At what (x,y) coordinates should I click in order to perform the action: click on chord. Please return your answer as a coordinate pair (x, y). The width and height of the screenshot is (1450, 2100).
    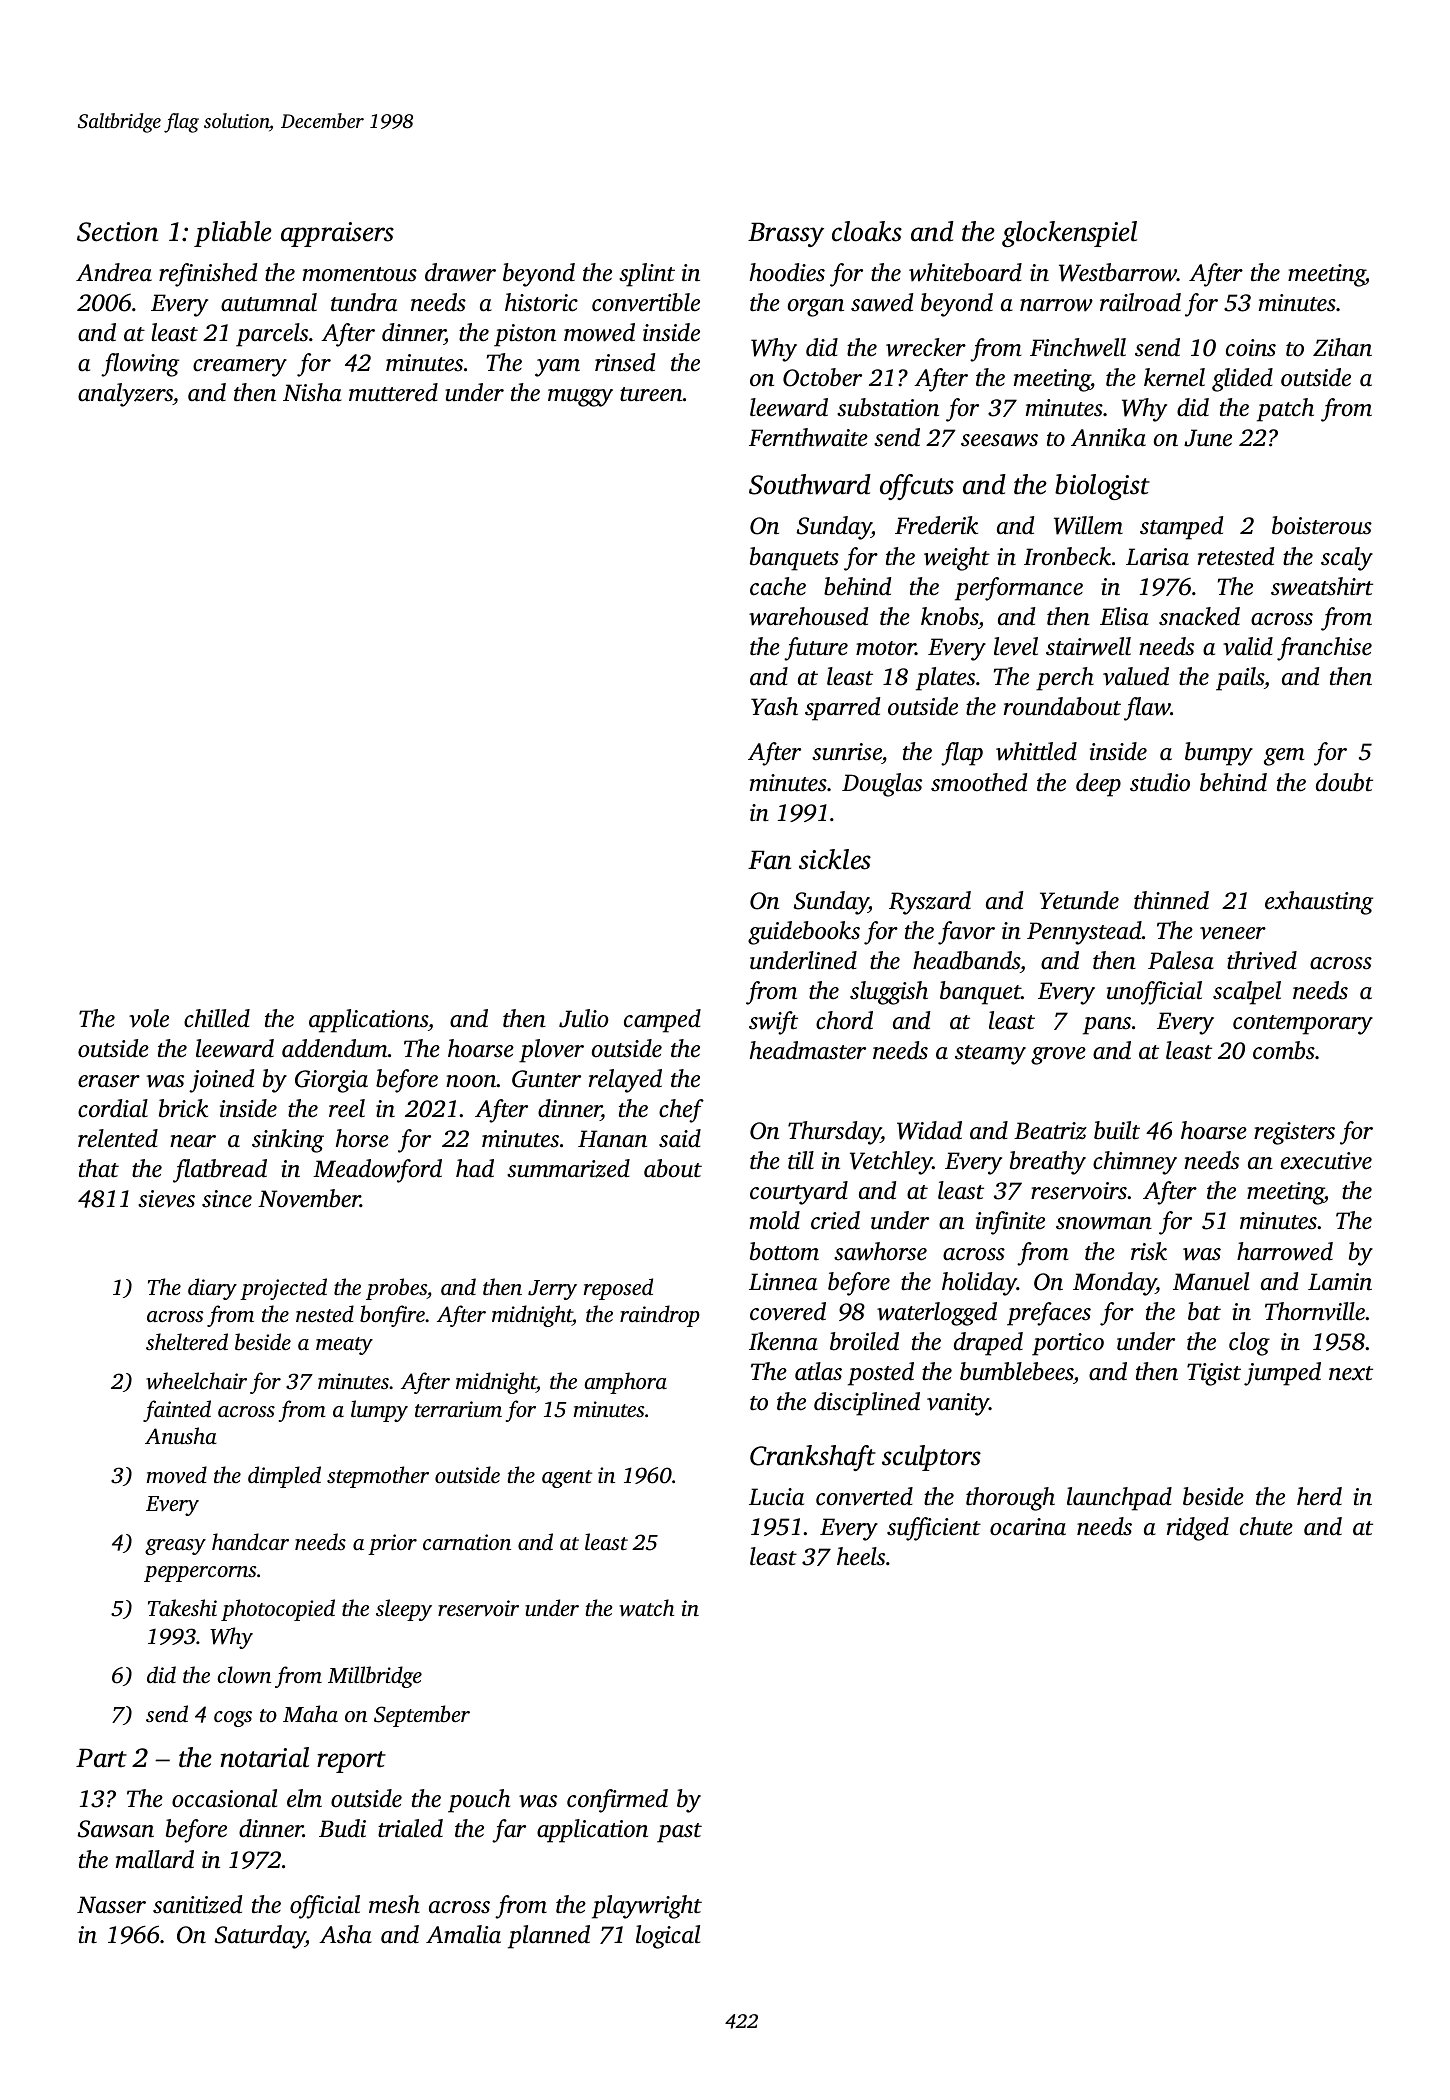
    Looking at the image, I should click on (844, 1020).
